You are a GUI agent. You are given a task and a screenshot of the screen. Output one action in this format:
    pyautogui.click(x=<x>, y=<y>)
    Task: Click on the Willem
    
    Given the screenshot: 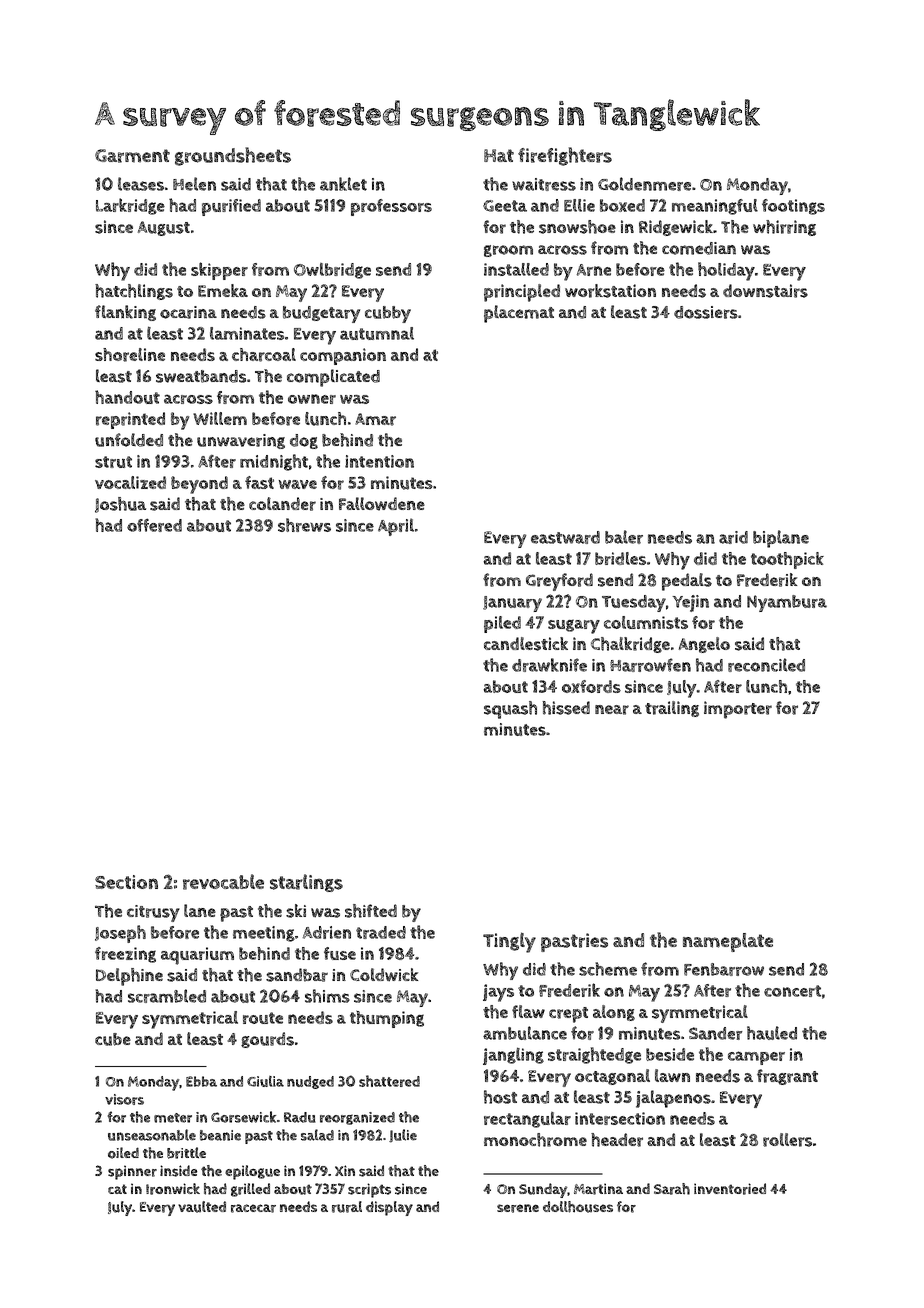 What is the action you would take?
    pyautogui.click(x=220, y=418)
